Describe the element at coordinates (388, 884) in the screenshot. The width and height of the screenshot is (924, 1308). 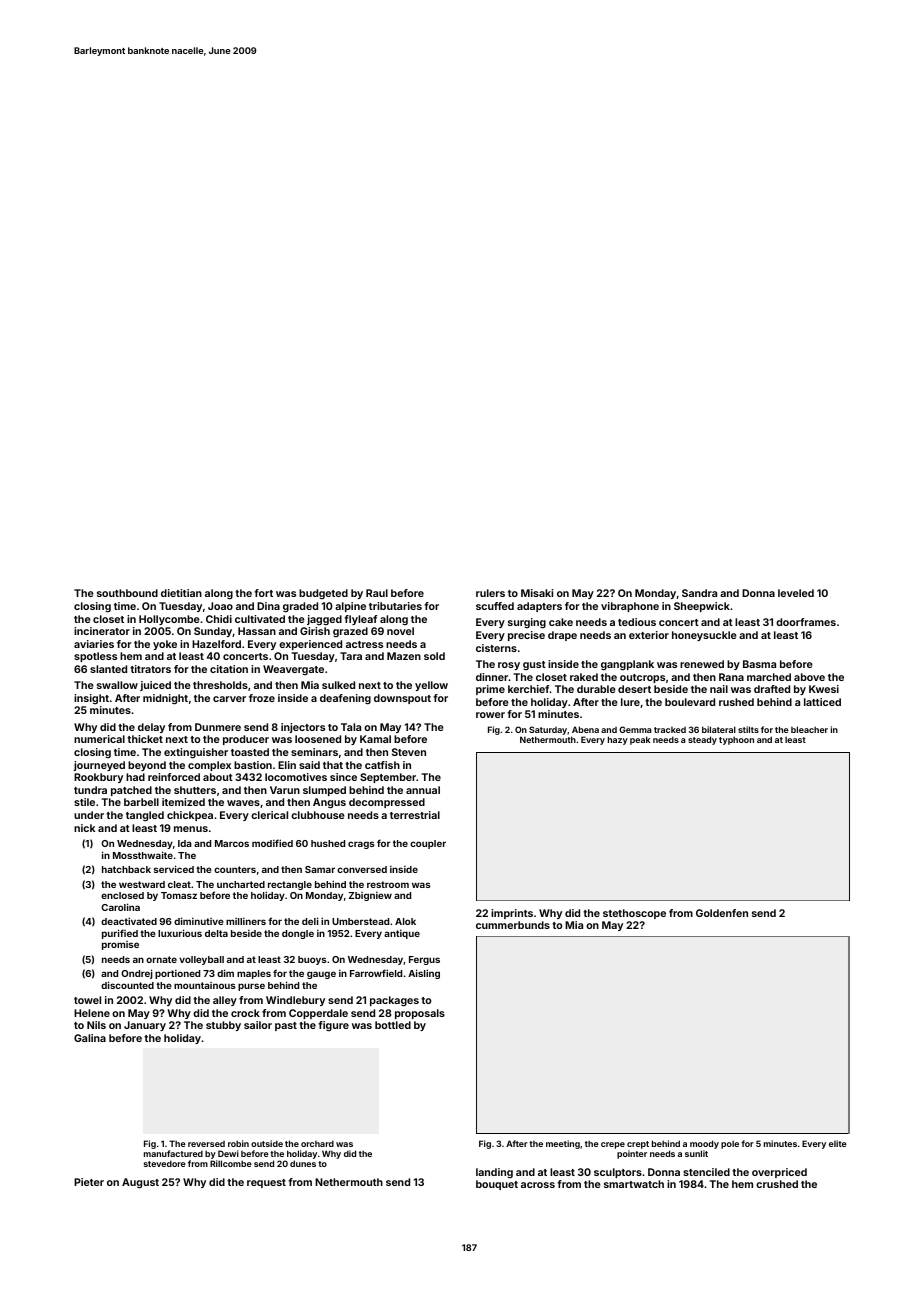
I see `restroom` at that location.
